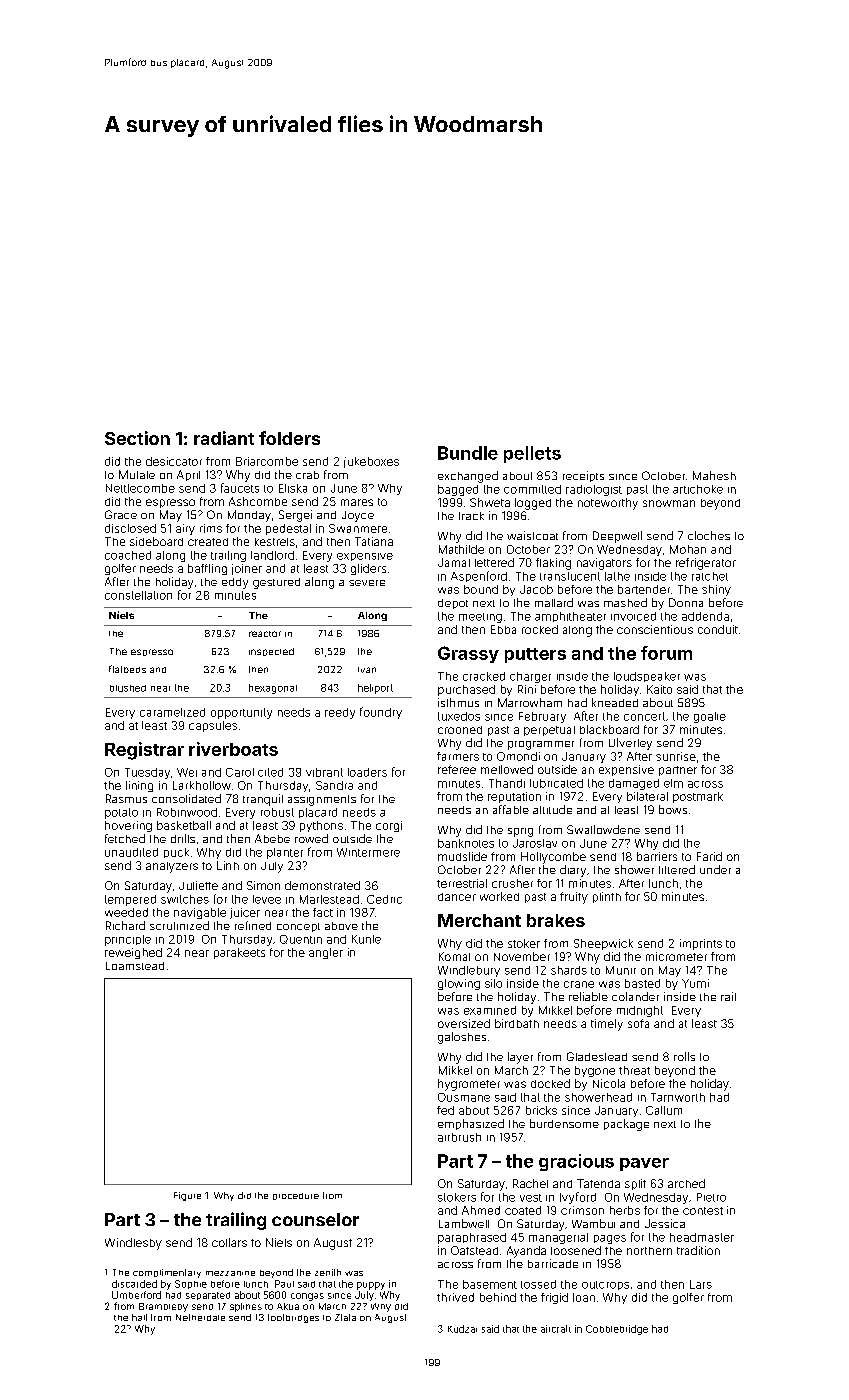 This screenshot has height=1400, width=849. What do you see at coordinates (176, 853) in the screenshot?
I see `puck` at bounding box center [176, 853].
